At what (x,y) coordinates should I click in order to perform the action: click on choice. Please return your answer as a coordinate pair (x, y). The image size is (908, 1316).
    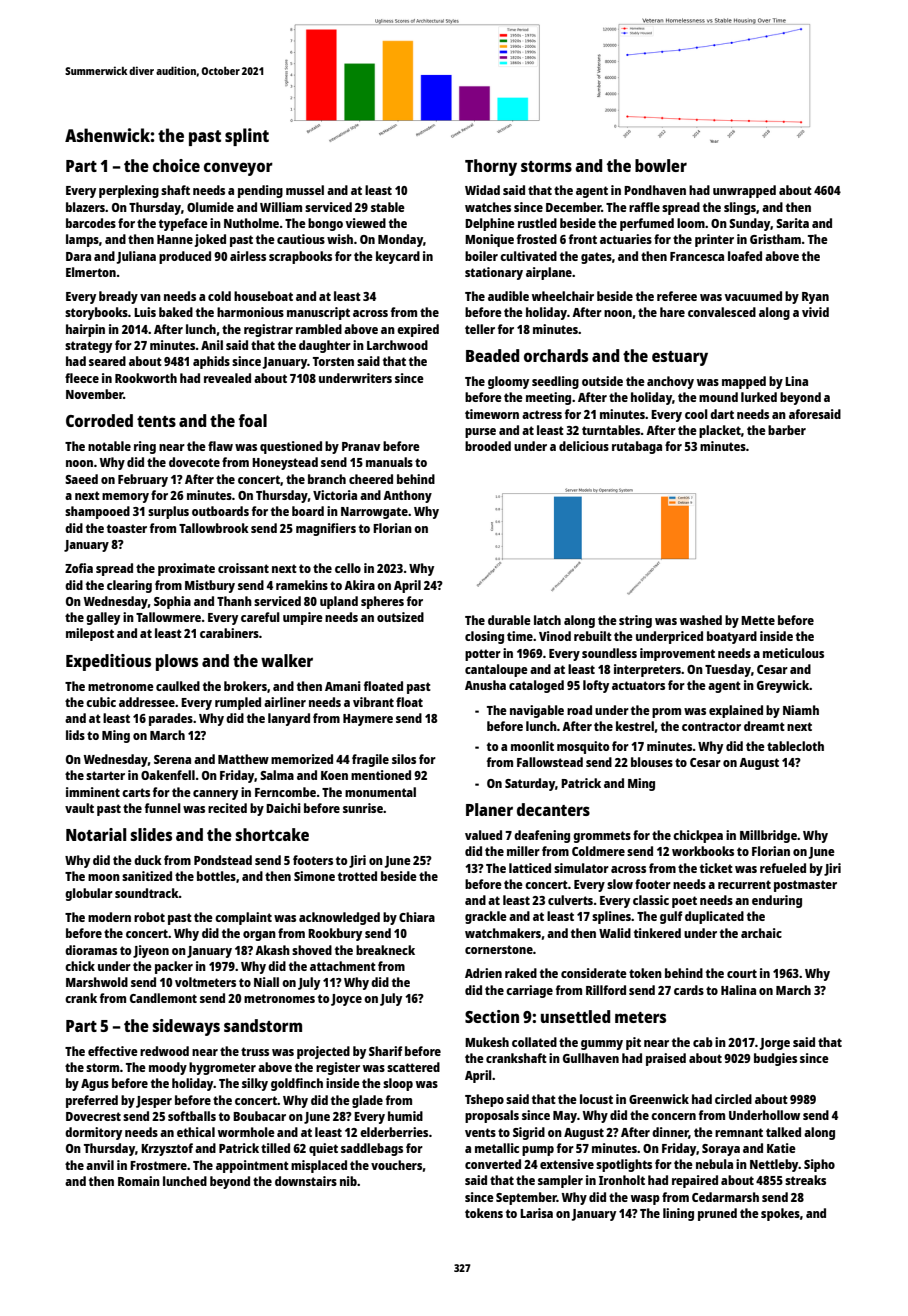
    Looking at the image, I should click on (176, 165).
